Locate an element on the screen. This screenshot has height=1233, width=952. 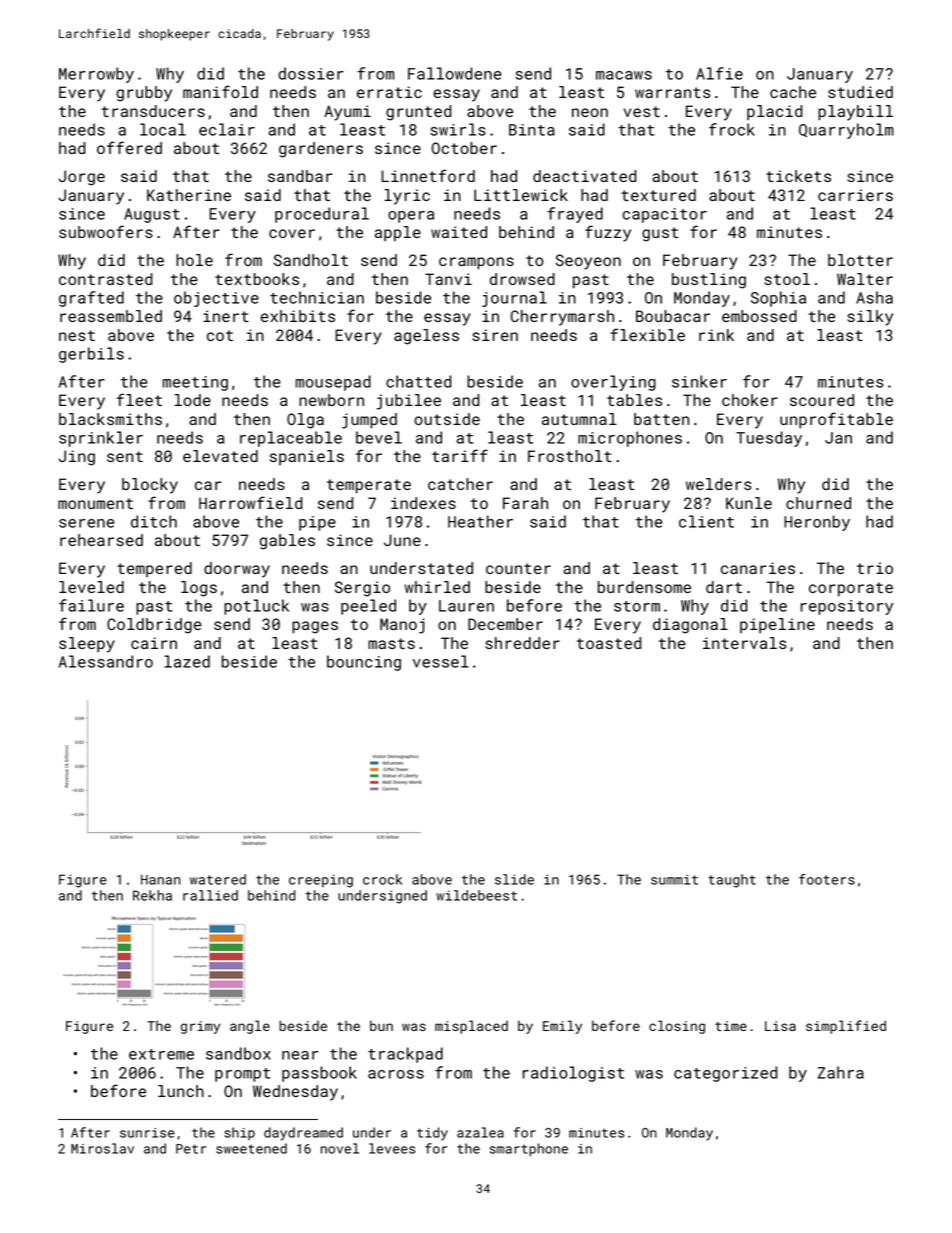
levees is located at coordinates (392, 1148).
